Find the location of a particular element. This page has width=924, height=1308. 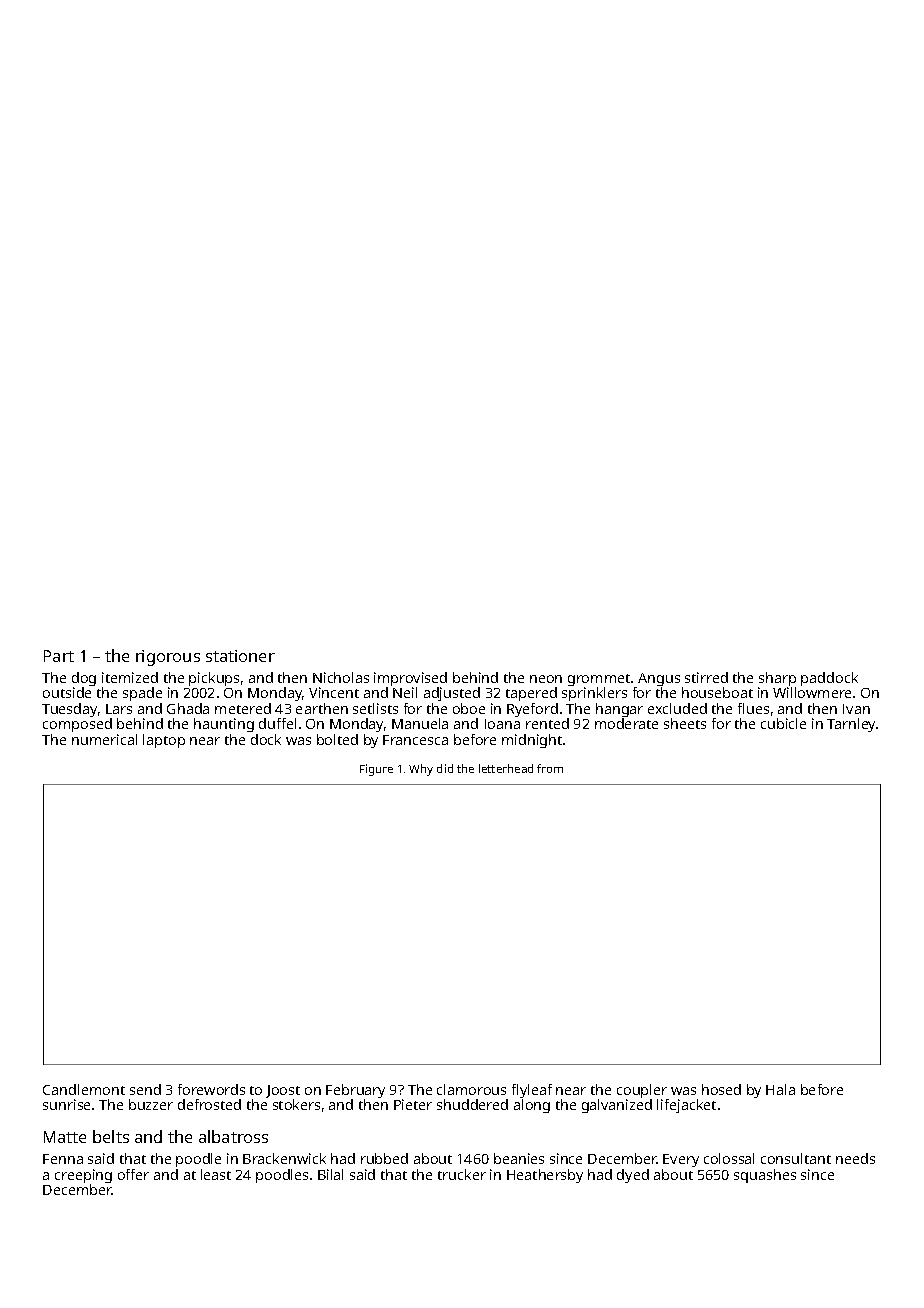

Why is located at coordinates (421, 770).
